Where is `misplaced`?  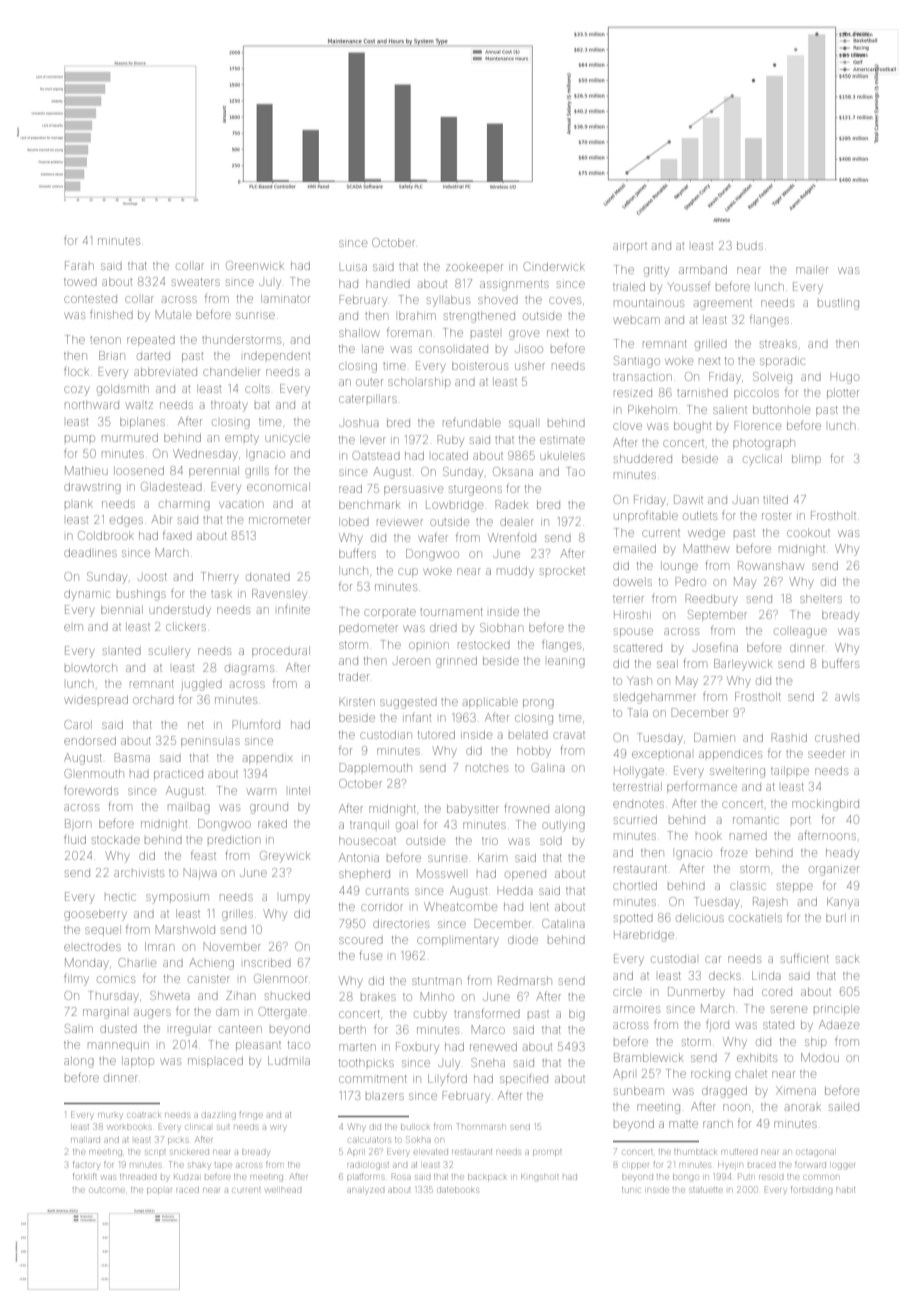
misplaced is located at coordinates (215, 1061).
